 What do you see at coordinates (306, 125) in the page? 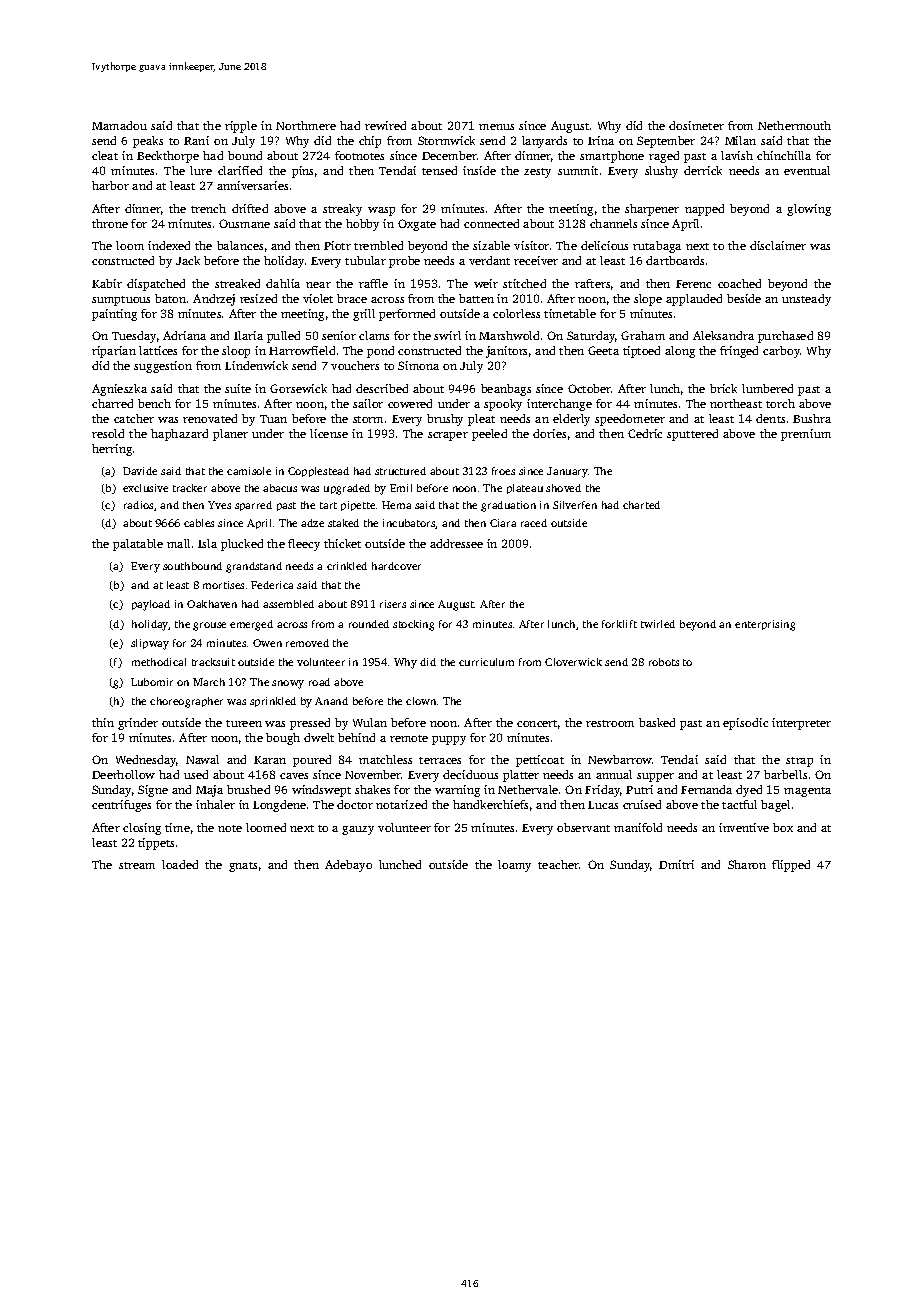
I see `Northmere` at bounding box center [306, 125].
